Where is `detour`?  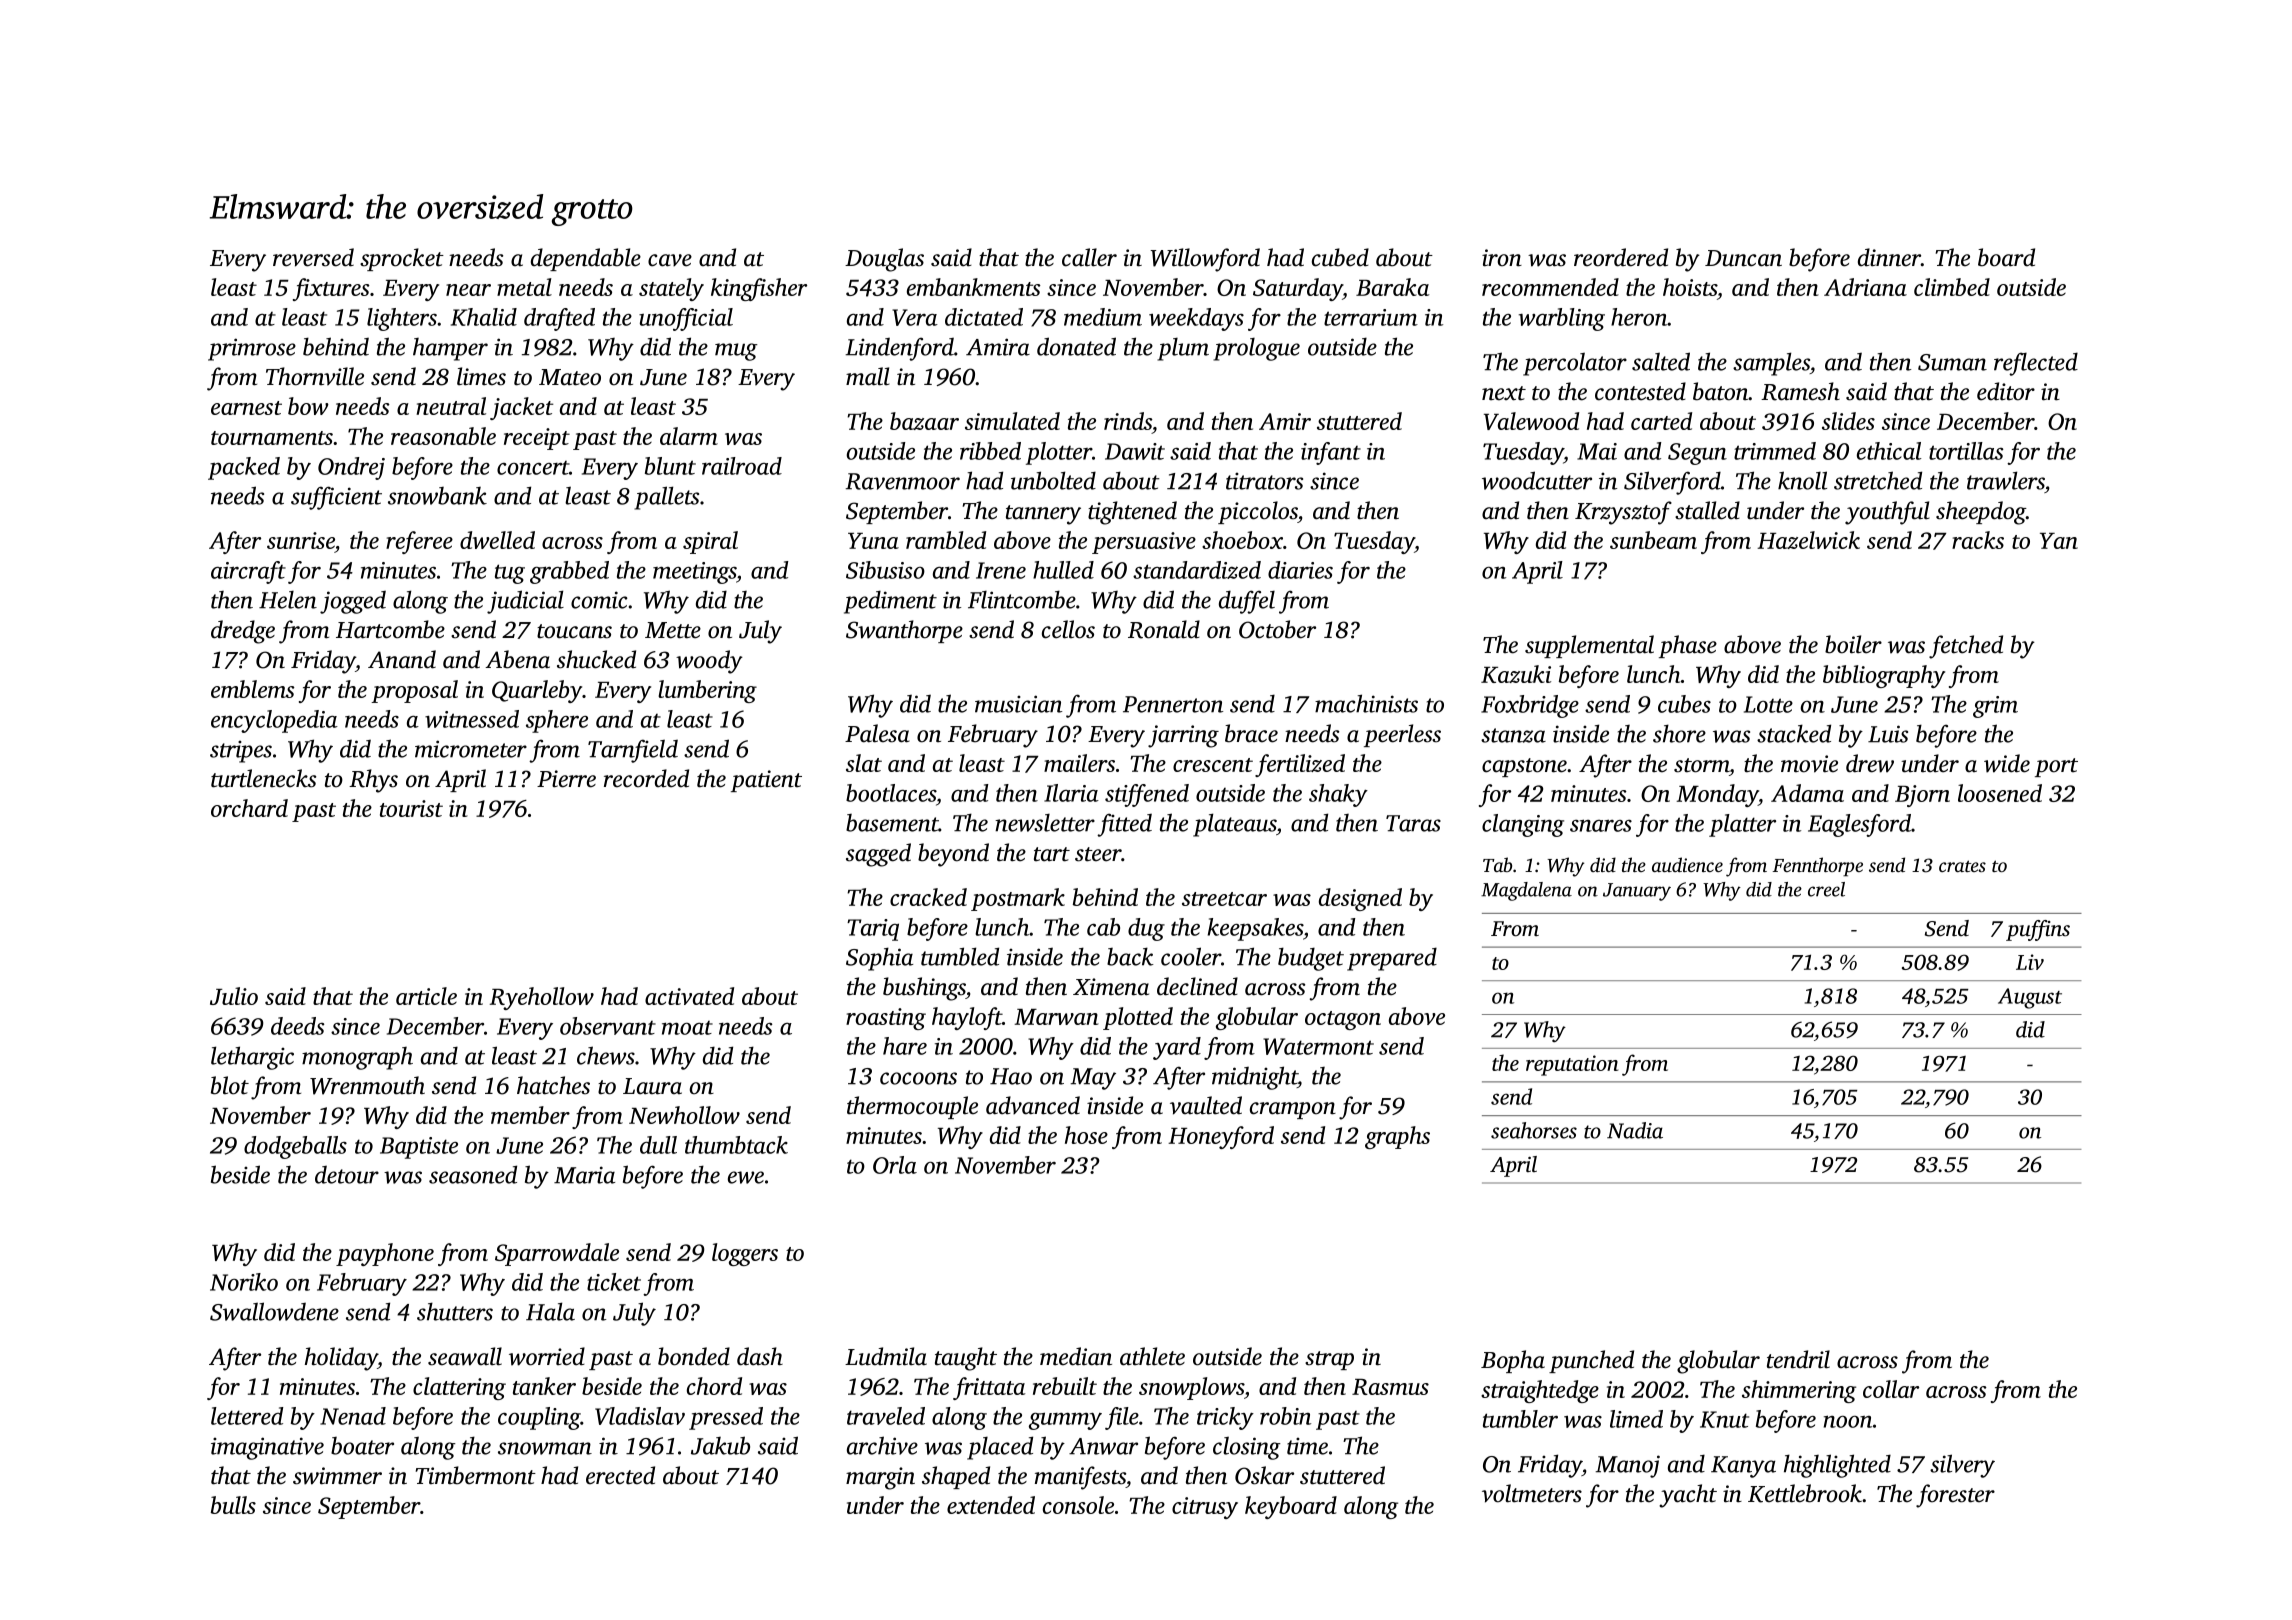
detour is located at coordinates (347, 1175).
